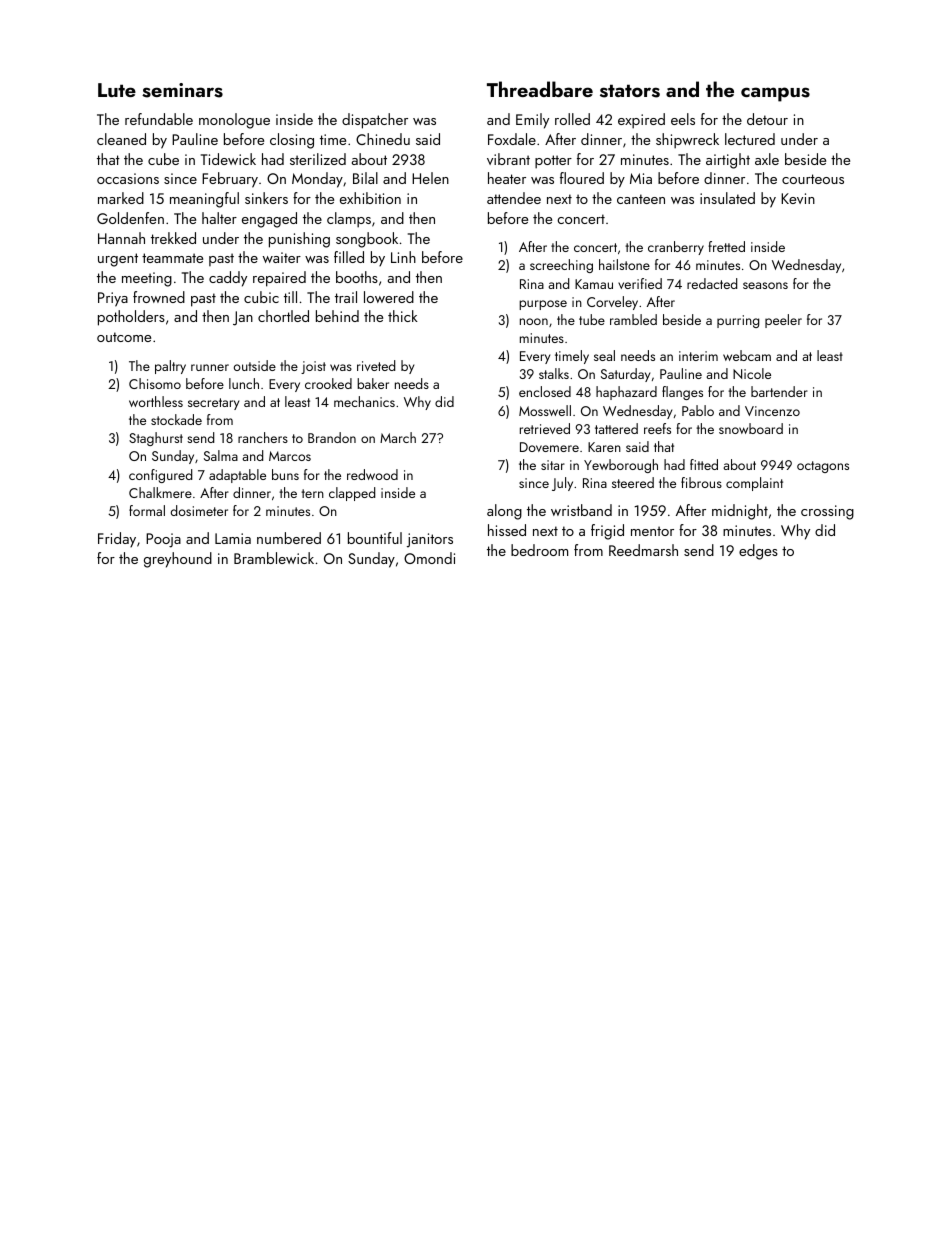 The image size is (952, 1233). What do you see at coordinates (752, 373) in the document?
I see `Nicole` at bounding box center [752, 373].
